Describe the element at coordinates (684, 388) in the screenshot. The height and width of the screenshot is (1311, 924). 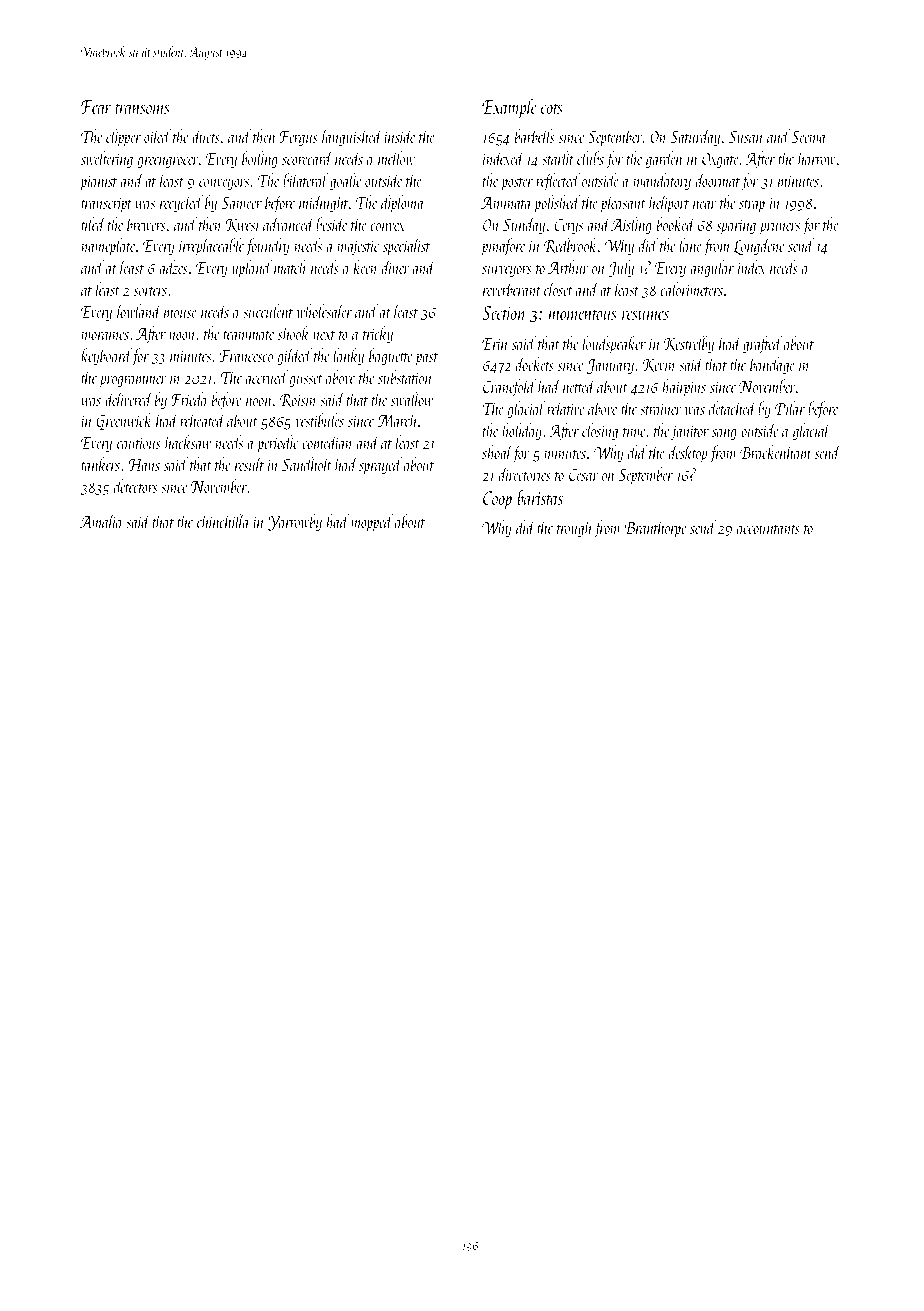
I see `hairpins` at that location.
